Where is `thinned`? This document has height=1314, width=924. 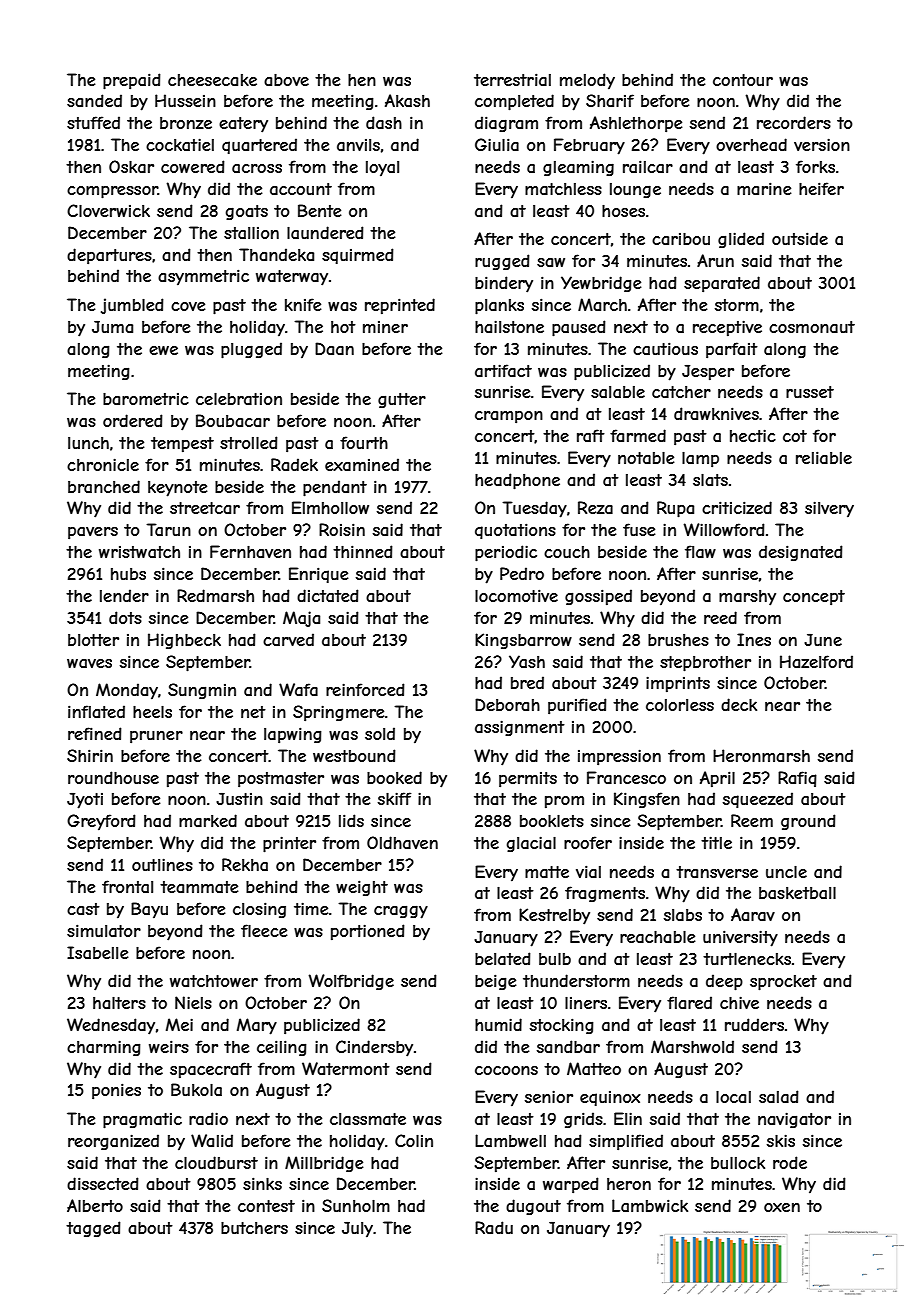
thinned is located at coordinates (363, 551).
